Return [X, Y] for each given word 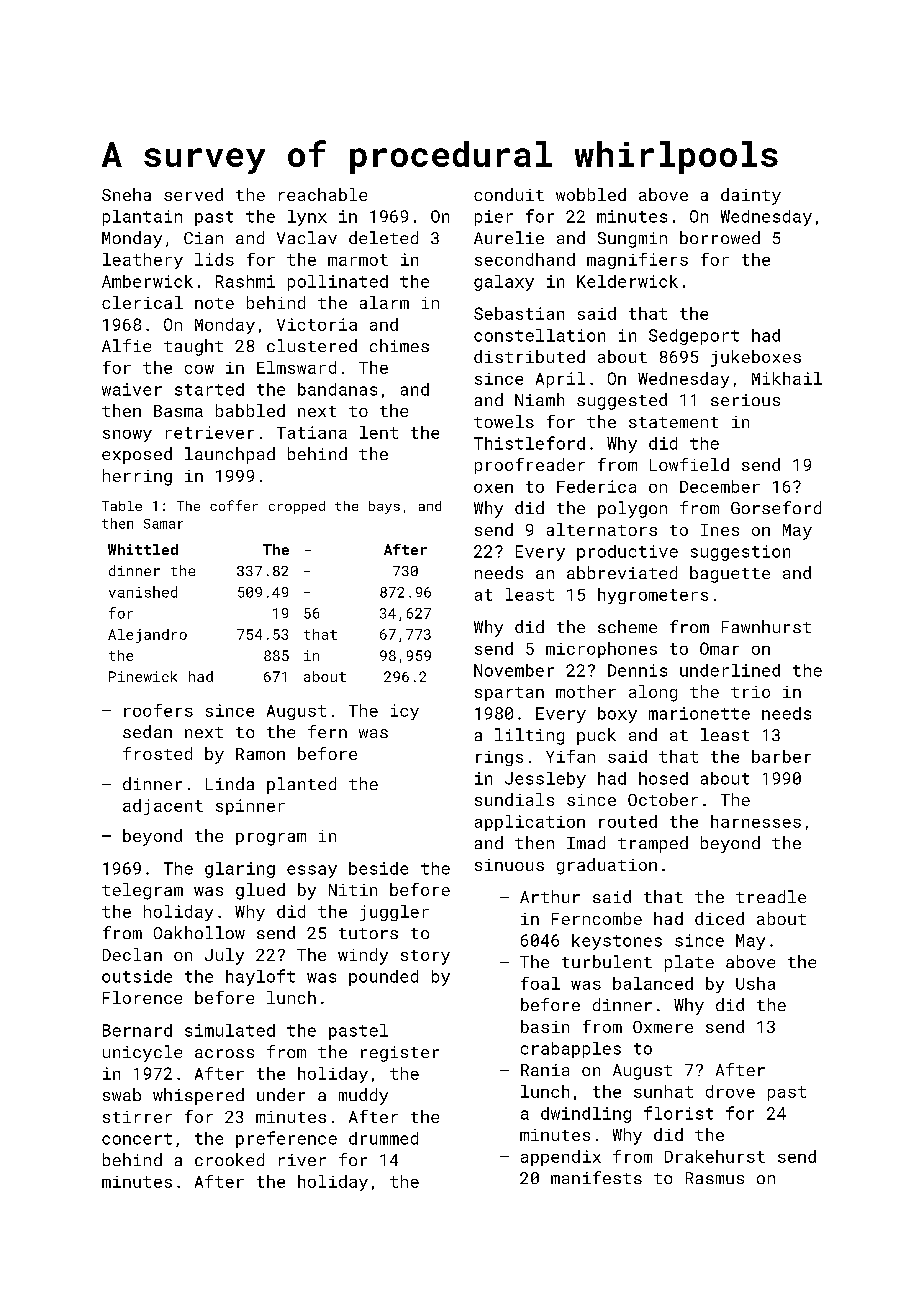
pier [494, 218]
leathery [143, 261]
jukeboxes [756, 358]
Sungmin [632, 240]
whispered [198, 1096]
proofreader [530, 466]
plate [689, 963]
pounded [383, 978]
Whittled [143, 549]
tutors [368, 933]
